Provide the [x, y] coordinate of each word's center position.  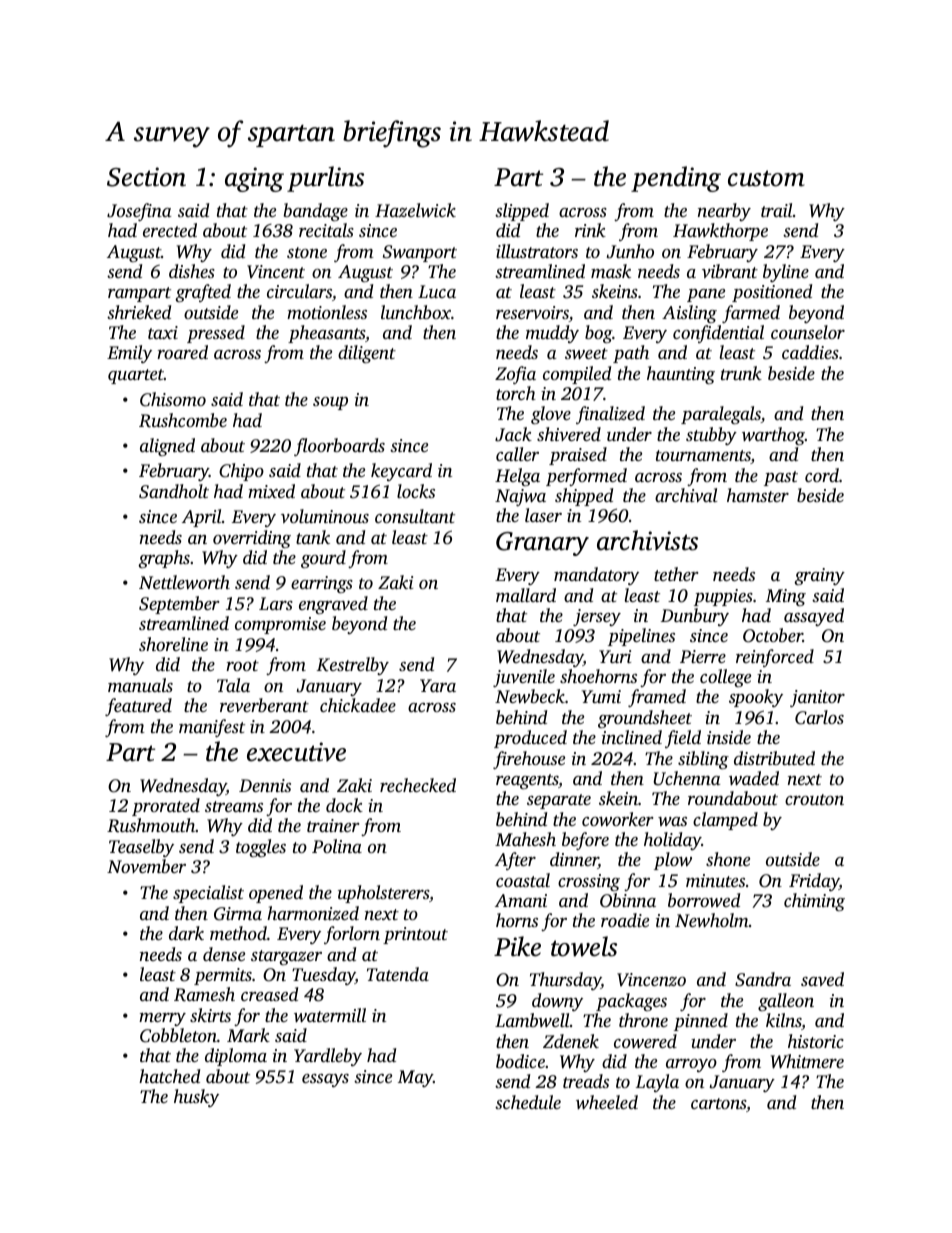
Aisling [689, 314]
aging [254, 179]
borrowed [704, 900]
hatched [169, 1076]
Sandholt [174, 491]
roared [182, 352]
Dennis [265, 785]
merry [162, 1019]
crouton [814, 799]
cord [822, 475]
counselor [808, 332]
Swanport [420, 253]
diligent [367, 354]
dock [344, 805]
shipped [584, 497]
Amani [521, 900]
